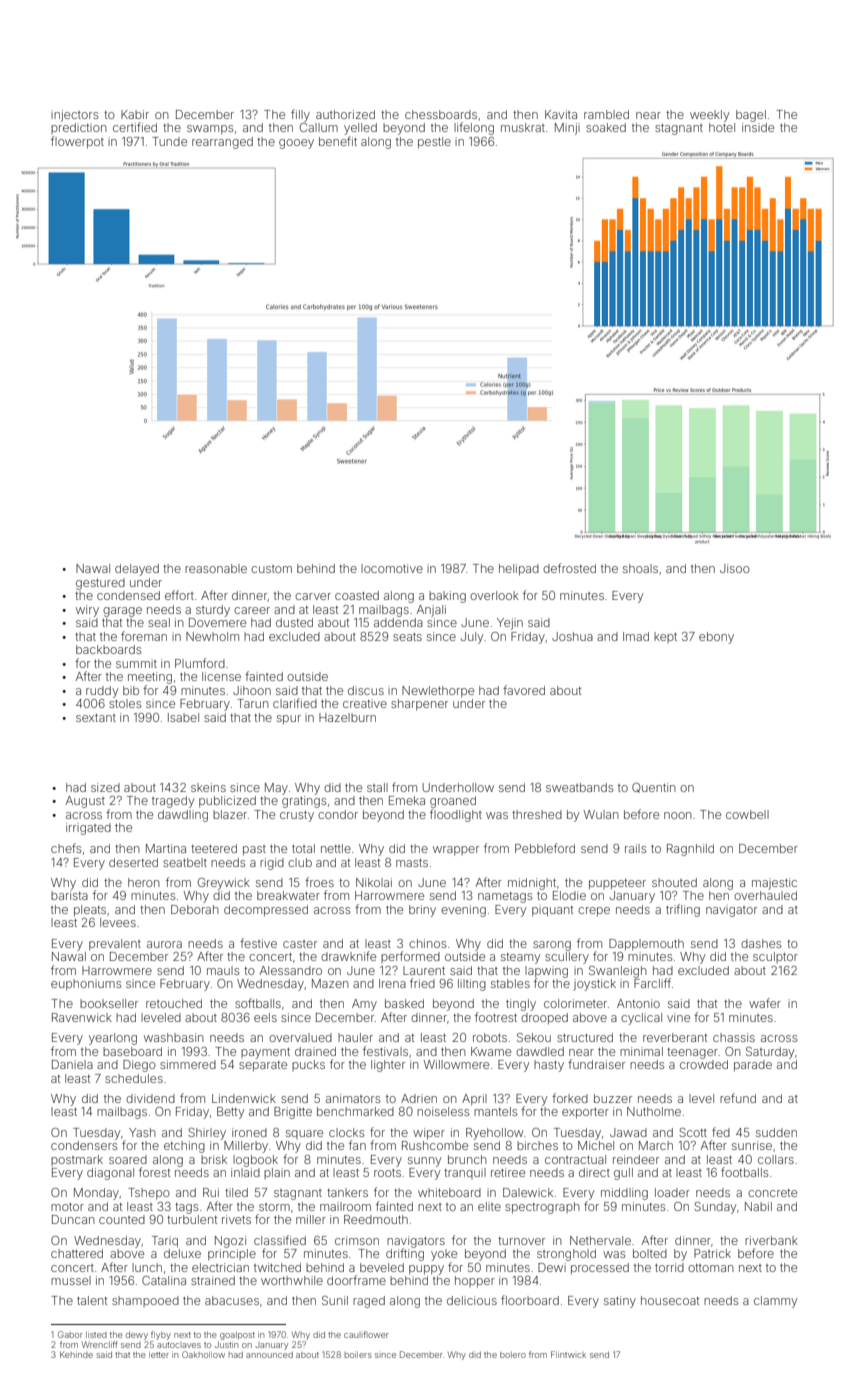  What do you see at coordinates (100, 584) in the screenshot?
I see `gestured` at bounding box center [100, 584].
